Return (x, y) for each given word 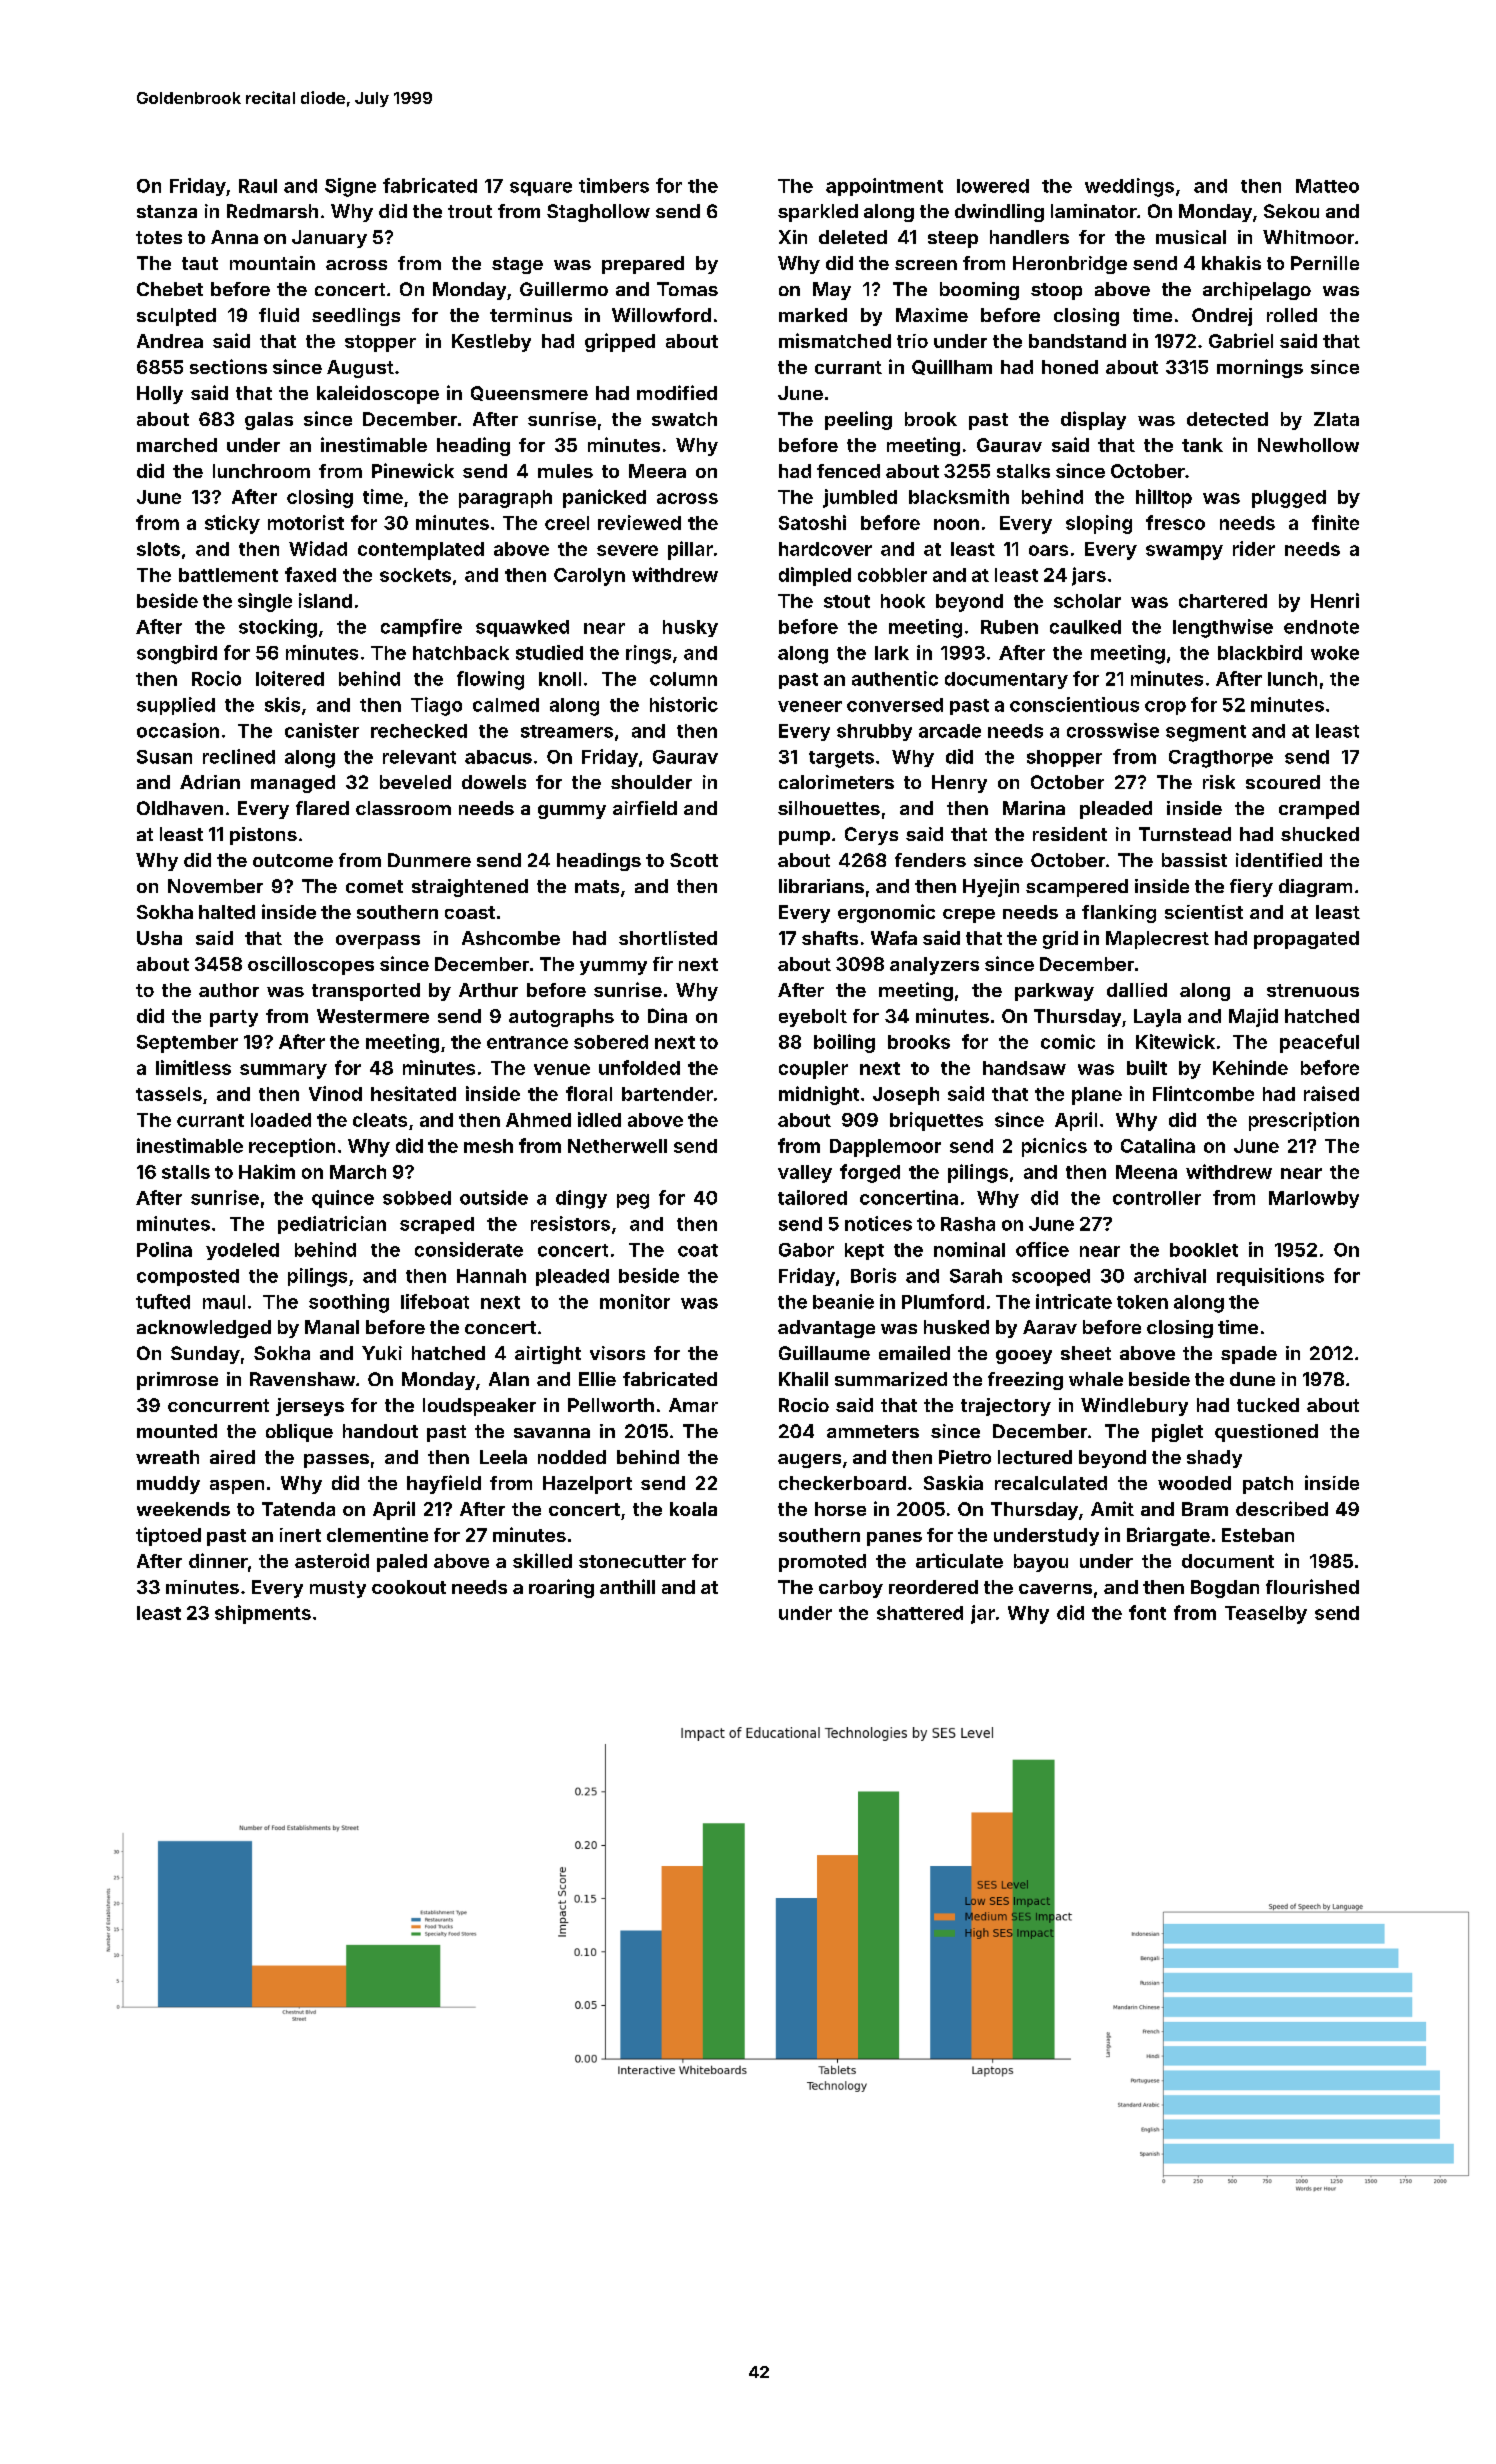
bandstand (1077, 341)
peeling (858, 420)
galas (269, 421)
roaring (561, 1588)
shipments (263, 1614)
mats (597, 886)
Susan (164, 757)
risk (1219, 782)
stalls (186, 1172)
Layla (1157, 1018)
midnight (819, 1095)
